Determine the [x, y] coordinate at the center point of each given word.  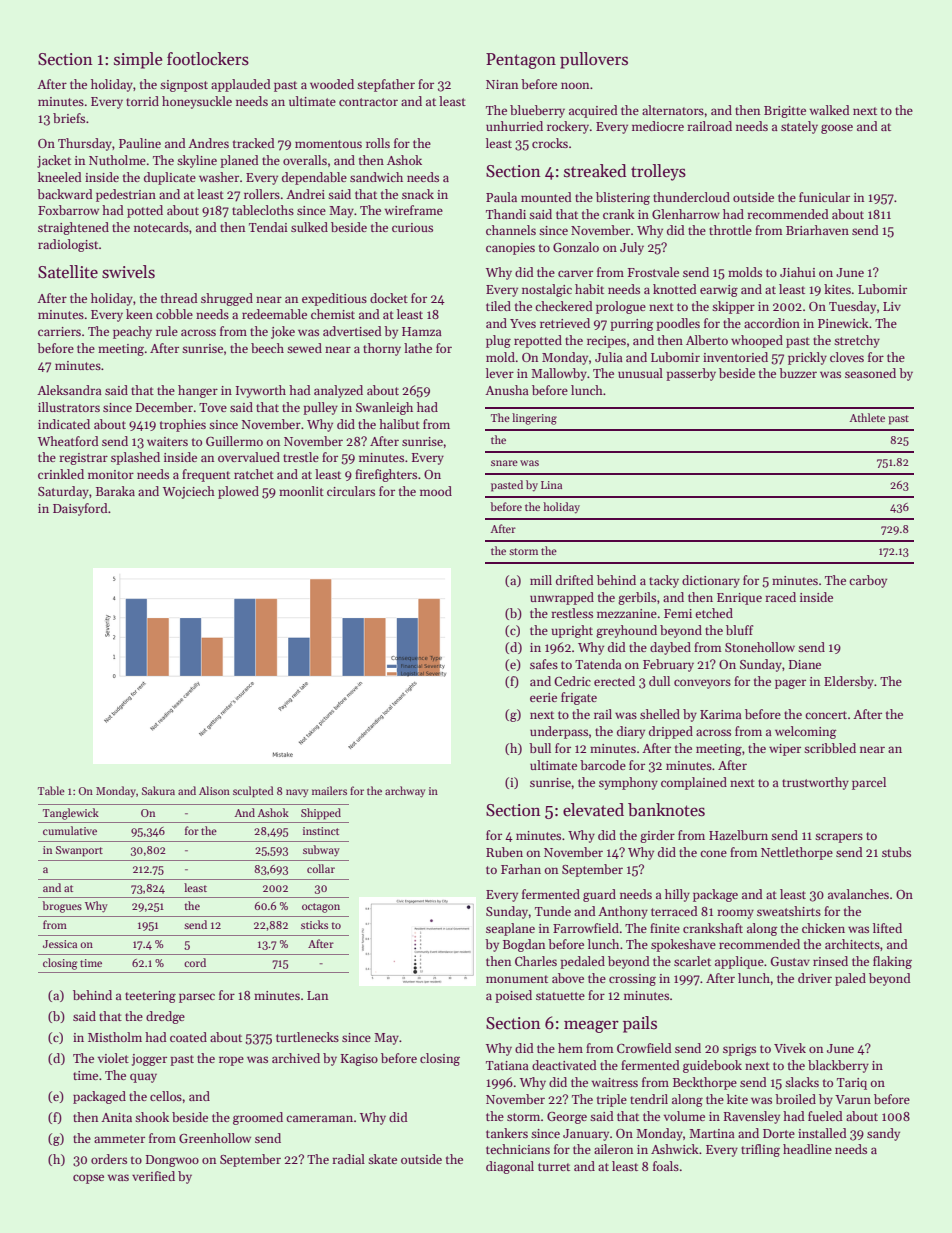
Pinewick [843, 323]
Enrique [739, 599]
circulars [351, 491]
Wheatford [68, 441]
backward [65, 194]
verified [153, 1176]
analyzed [338, 391]
